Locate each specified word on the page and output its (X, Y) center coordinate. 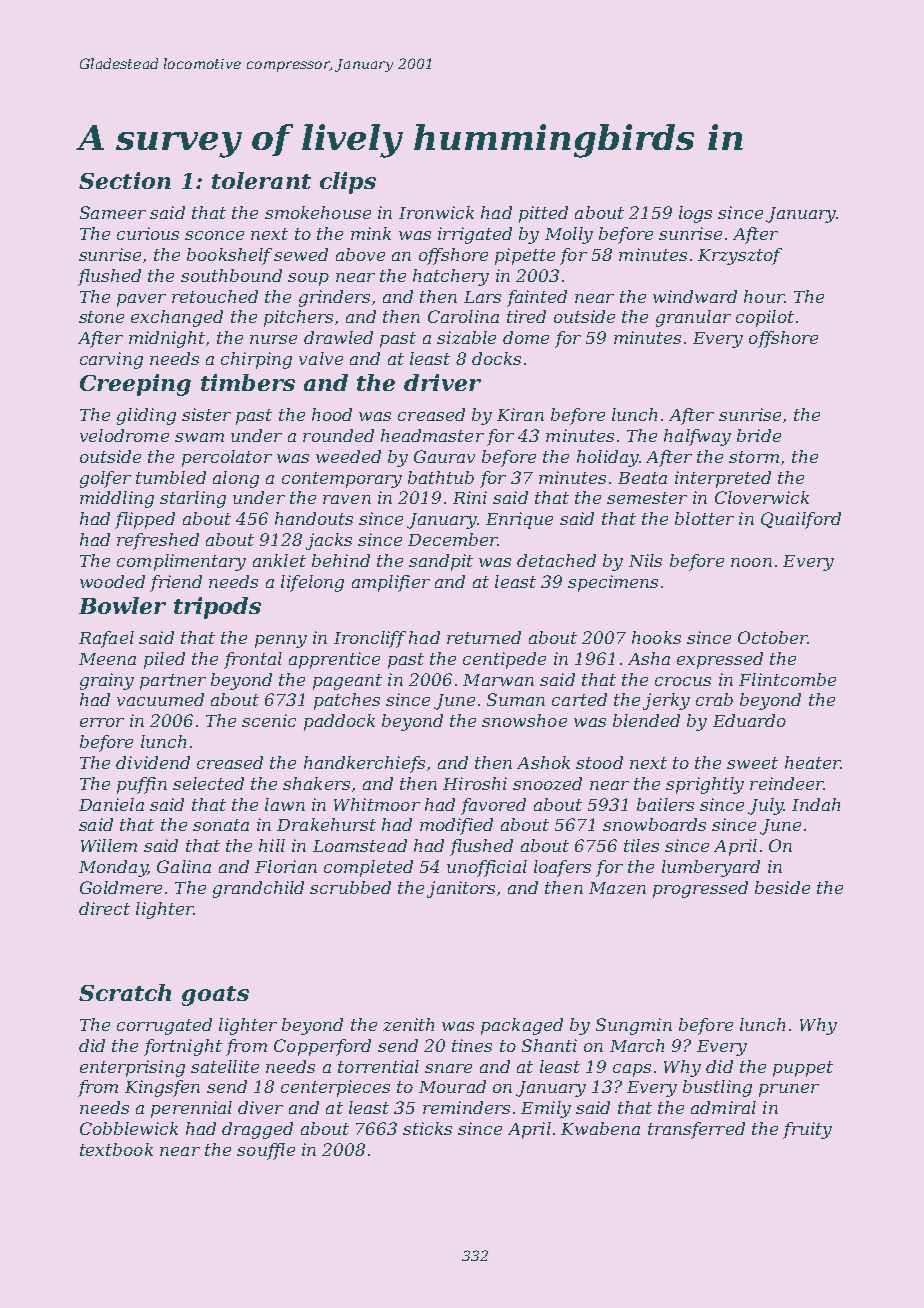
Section (125, 180)
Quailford (801, 520)
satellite (225, 1066)
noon (751, 562)
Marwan (498, 680)
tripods (217, 608)
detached (556, 560)
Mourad (452, 1086)
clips (348, 183)
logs (695, 214)
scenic (269, 720)
